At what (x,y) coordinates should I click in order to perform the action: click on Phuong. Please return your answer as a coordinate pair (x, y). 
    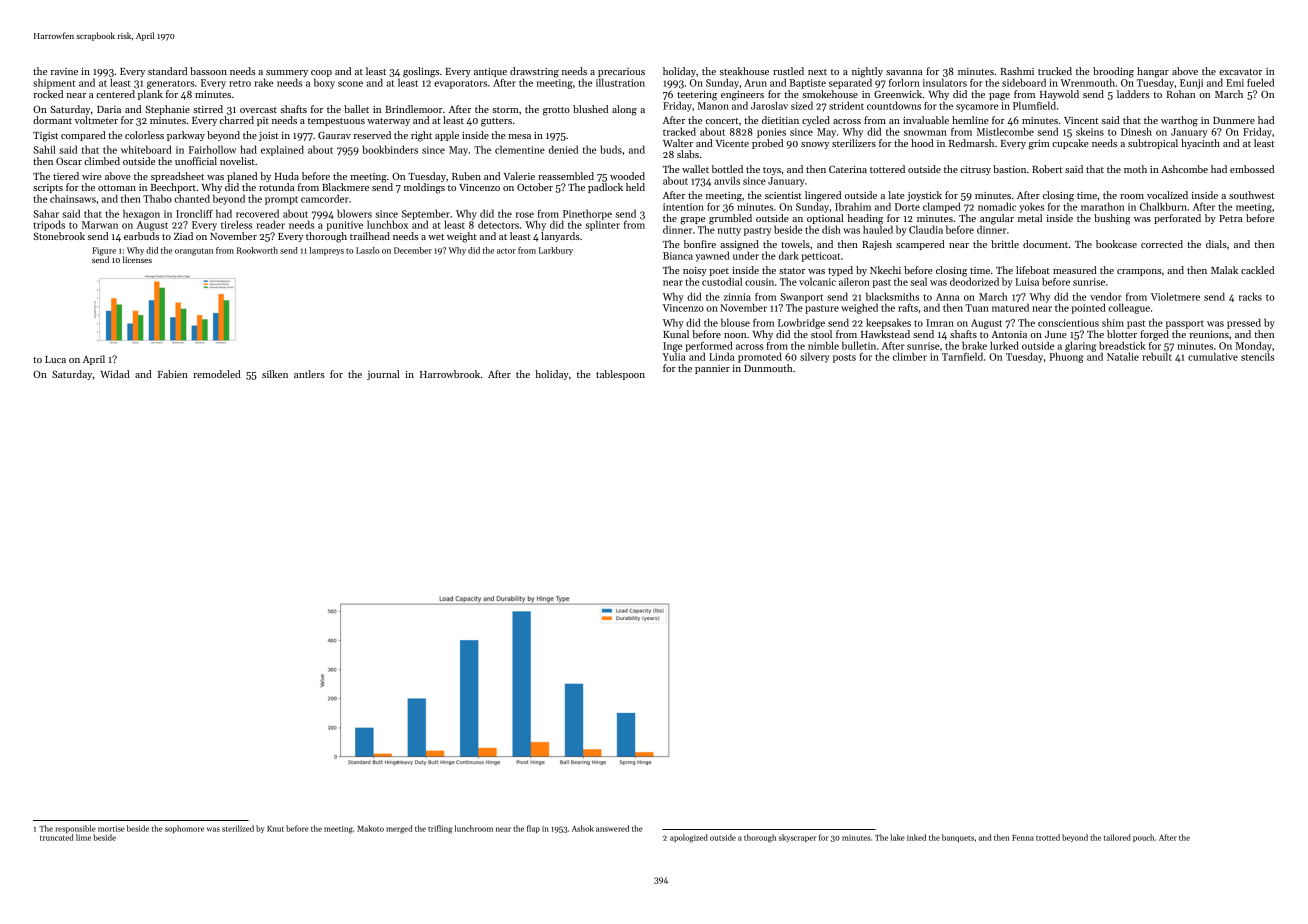
    Looking at the image, I should click on (1066, 357).
